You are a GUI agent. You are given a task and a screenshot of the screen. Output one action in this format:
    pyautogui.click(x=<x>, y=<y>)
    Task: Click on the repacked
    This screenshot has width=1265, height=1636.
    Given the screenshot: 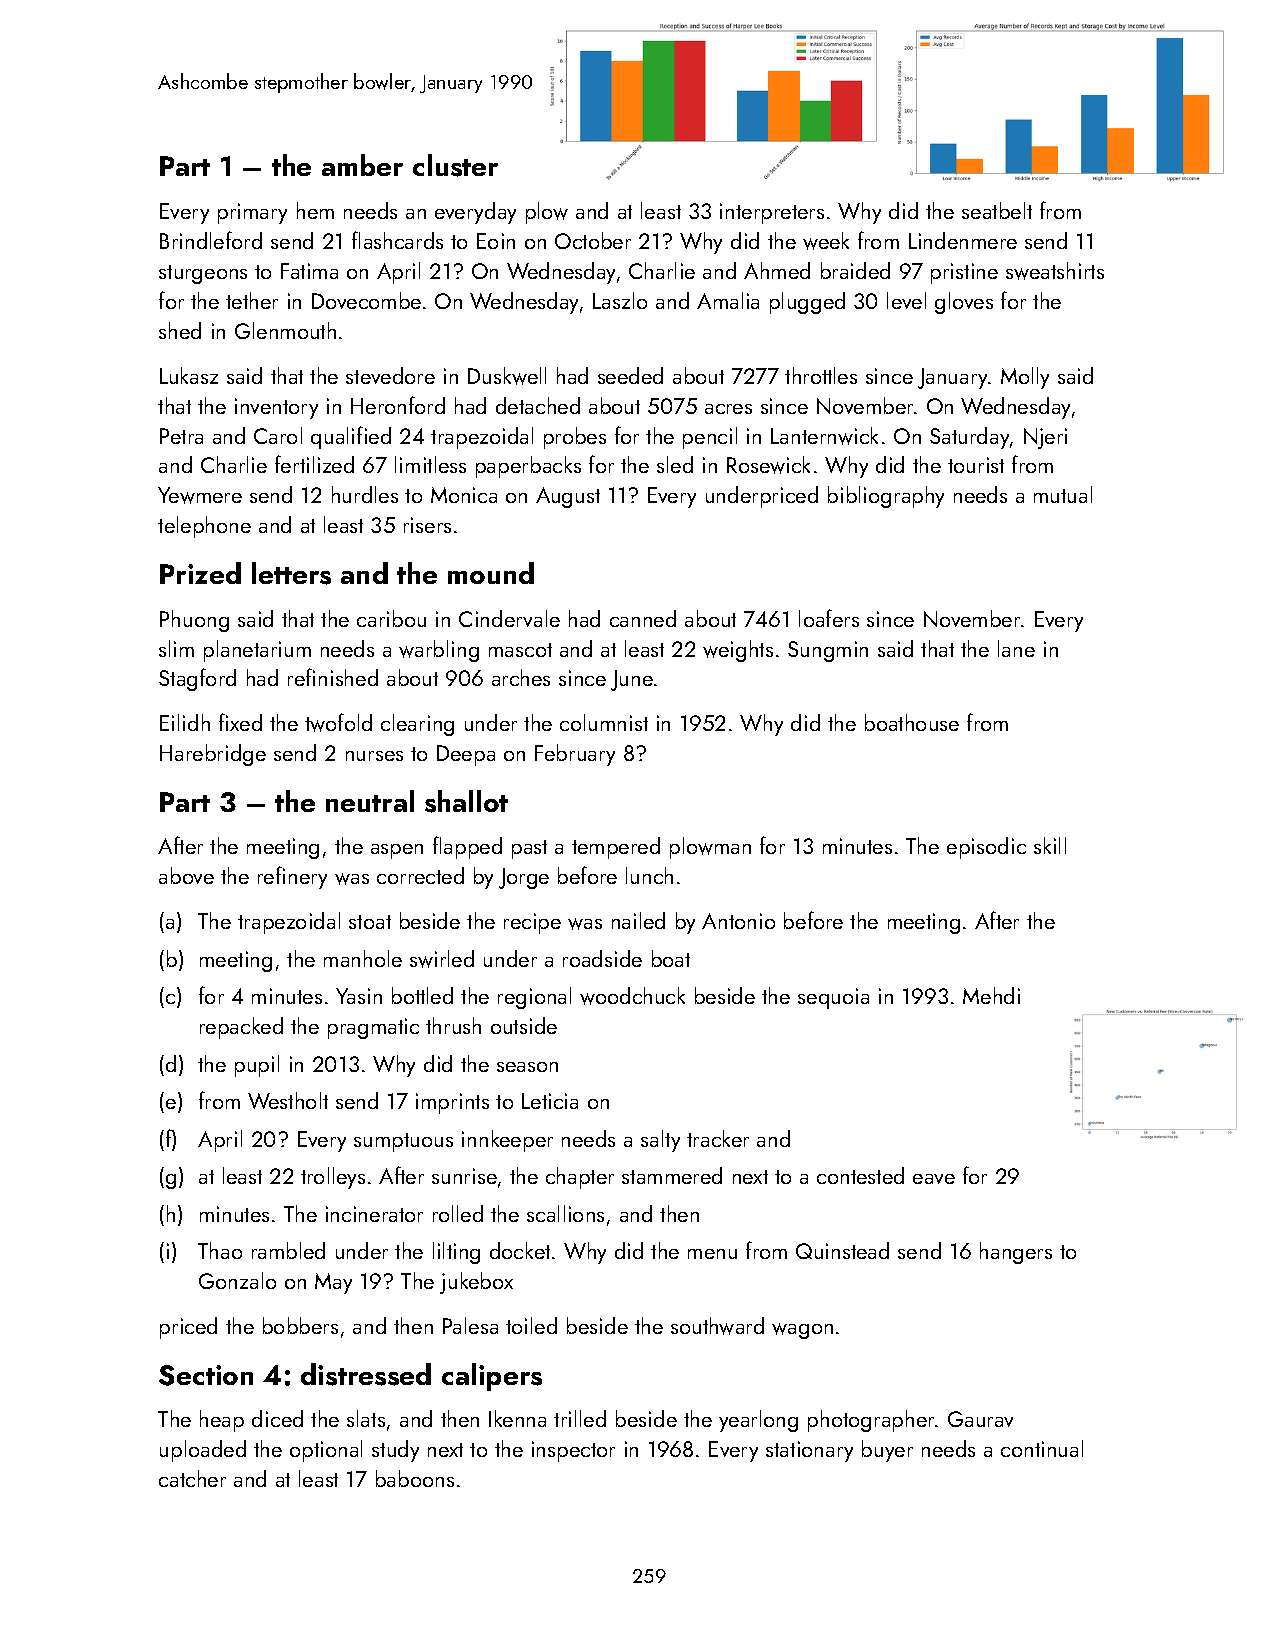 What is the action you would take?
    pyautogui.click(x=241, y=1028)
